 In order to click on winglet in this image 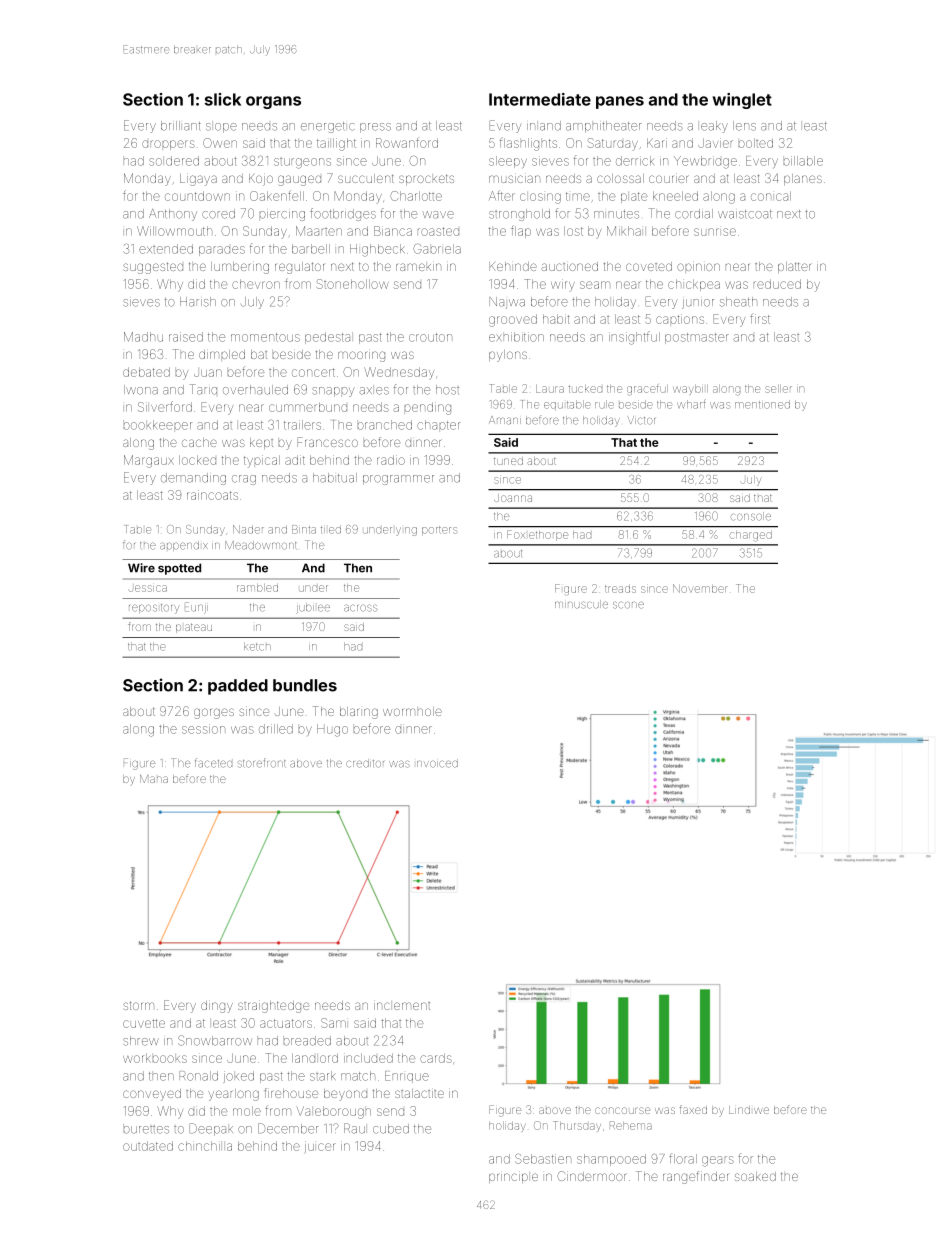, I will do `click(742, 101)`.
